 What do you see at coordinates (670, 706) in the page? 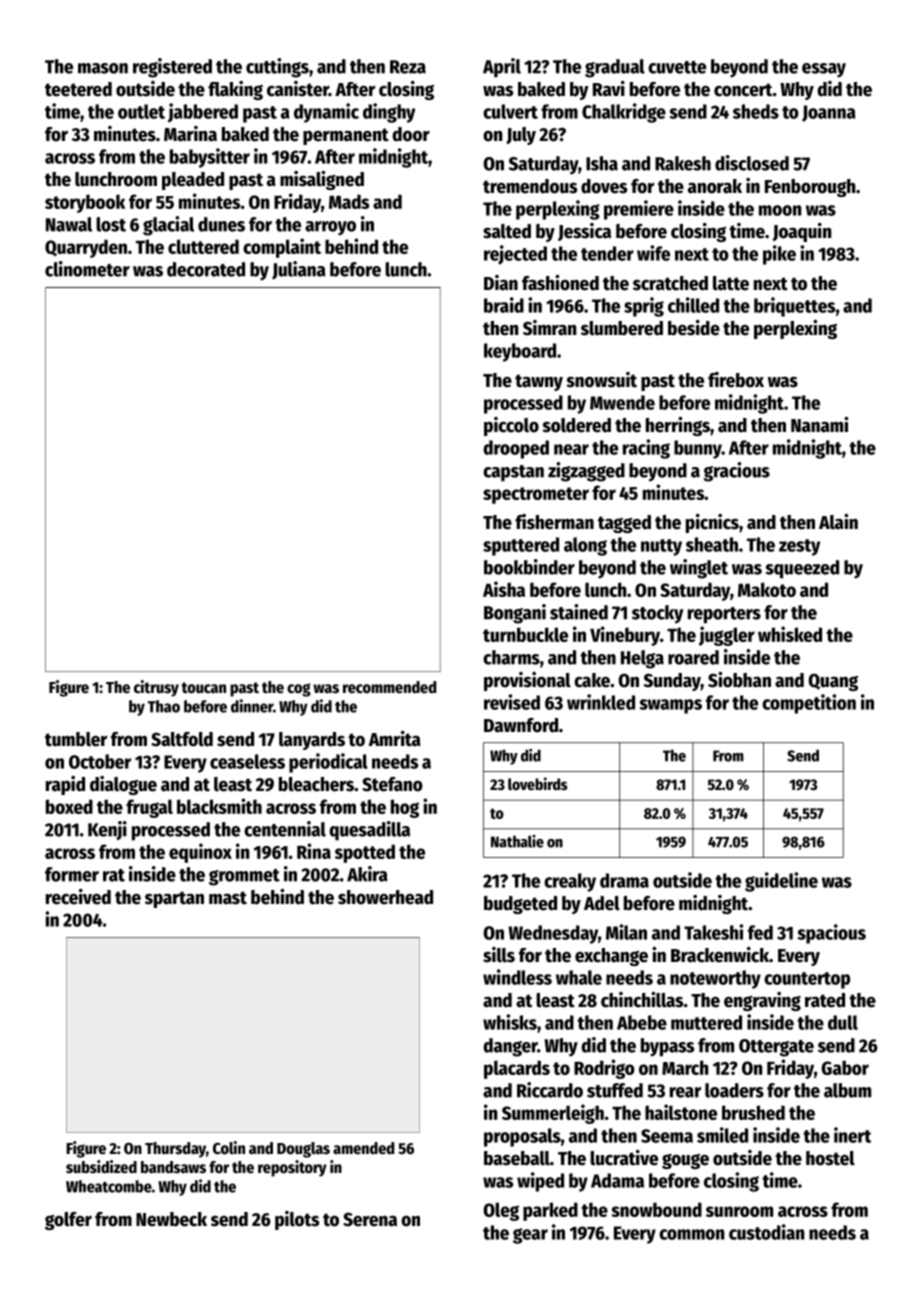
I see `swamps` at bounding box center [670, 706].
